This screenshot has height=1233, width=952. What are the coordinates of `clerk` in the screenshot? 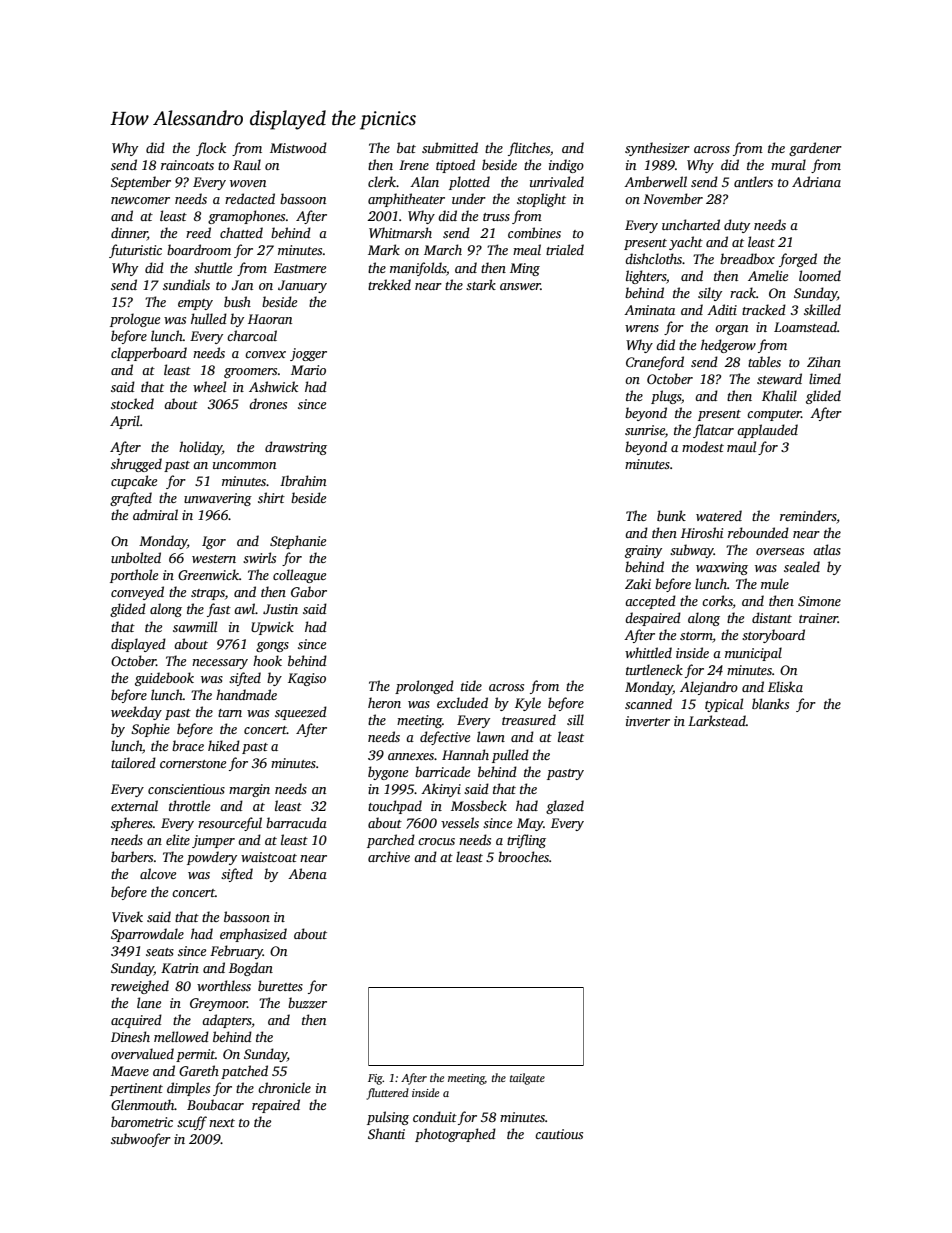 It's located at (382, 181).
